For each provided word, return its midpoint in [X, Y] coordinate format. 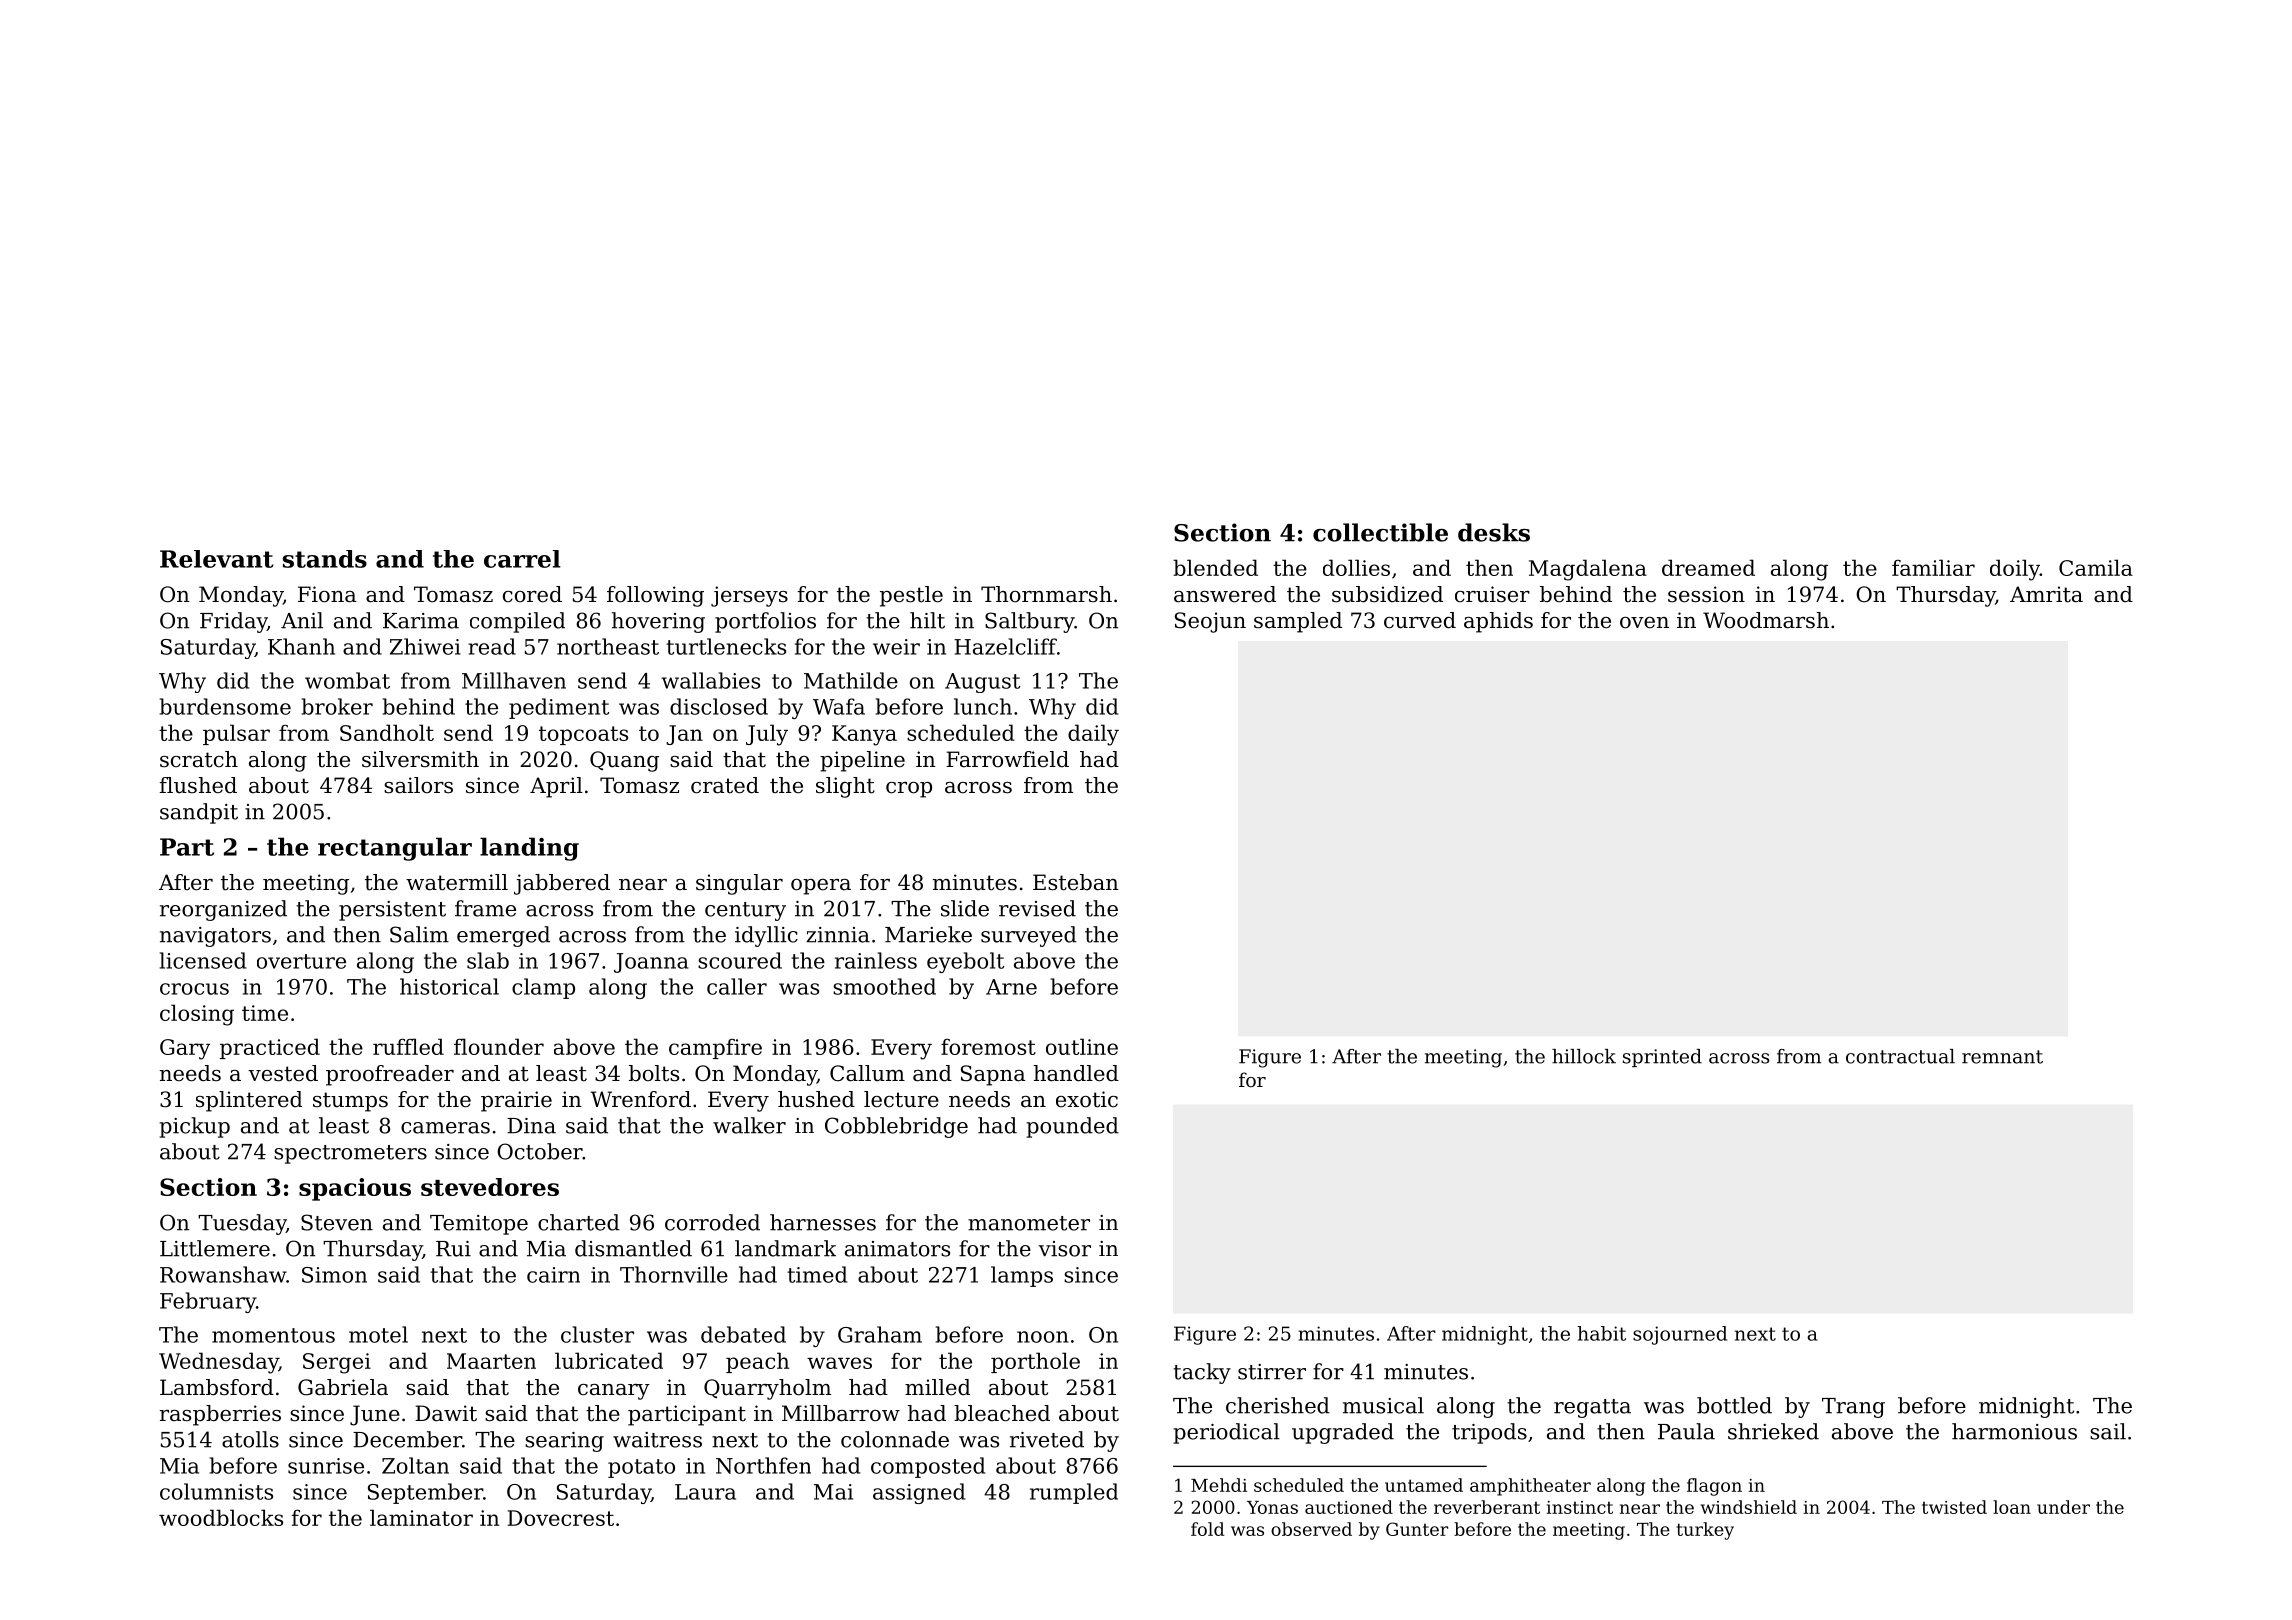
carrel [522, 559]
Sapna [993, 1075]
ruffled [408, 1046]
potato [641, 1468]
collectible [1380, 532]
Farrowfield [1007, 759]
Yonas [1272, 1507]
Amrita [2046, 594]
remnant [2002, 1057]
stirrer [1272, 1372]
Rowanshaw [223, 1274]
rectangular [395, 849]
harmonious [2014, 1431]
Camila [2096, 567]
